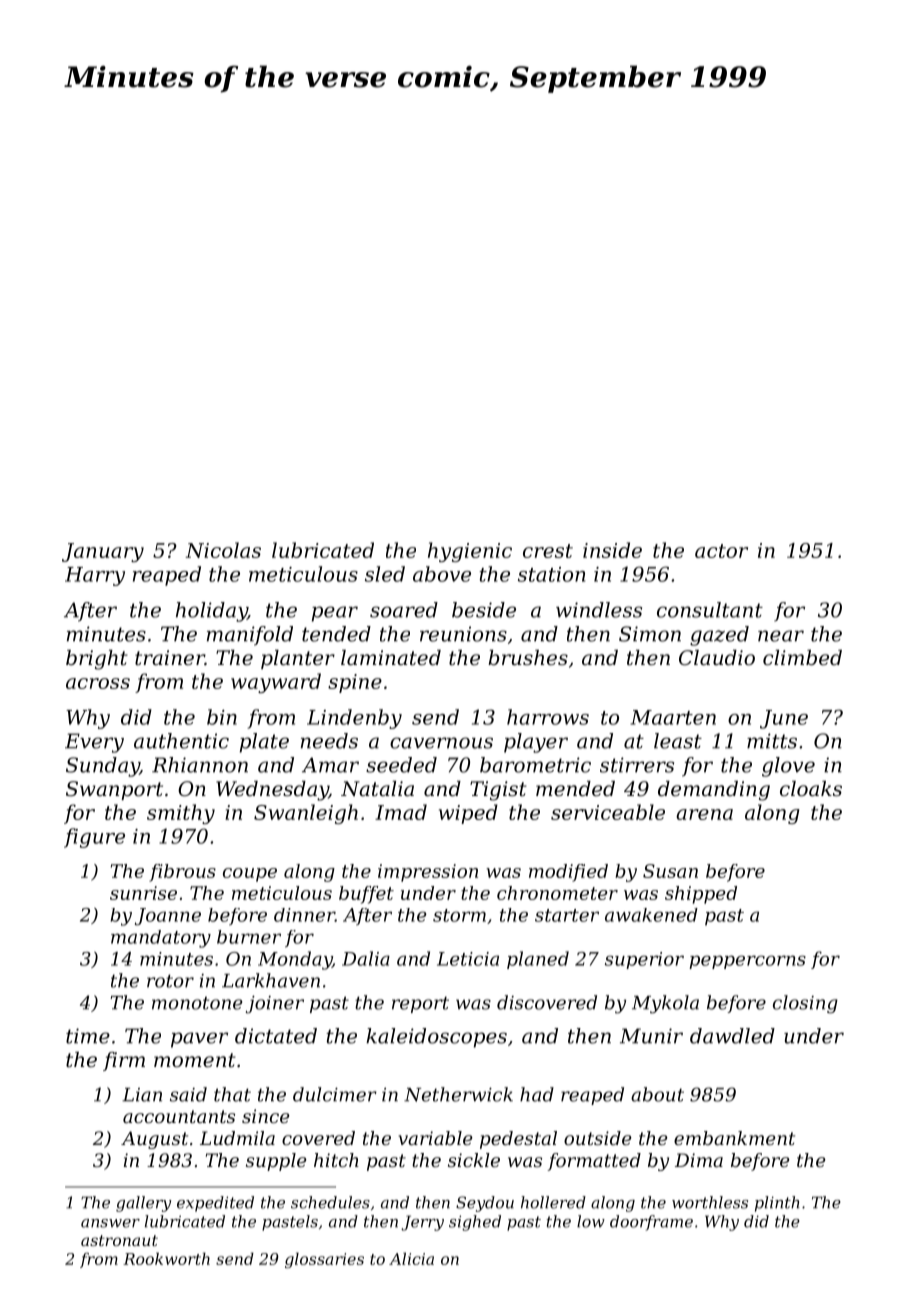 Image resolution: width=908 pixels, height=1316 pixels. I want to click on crest, so click(548, 551).
